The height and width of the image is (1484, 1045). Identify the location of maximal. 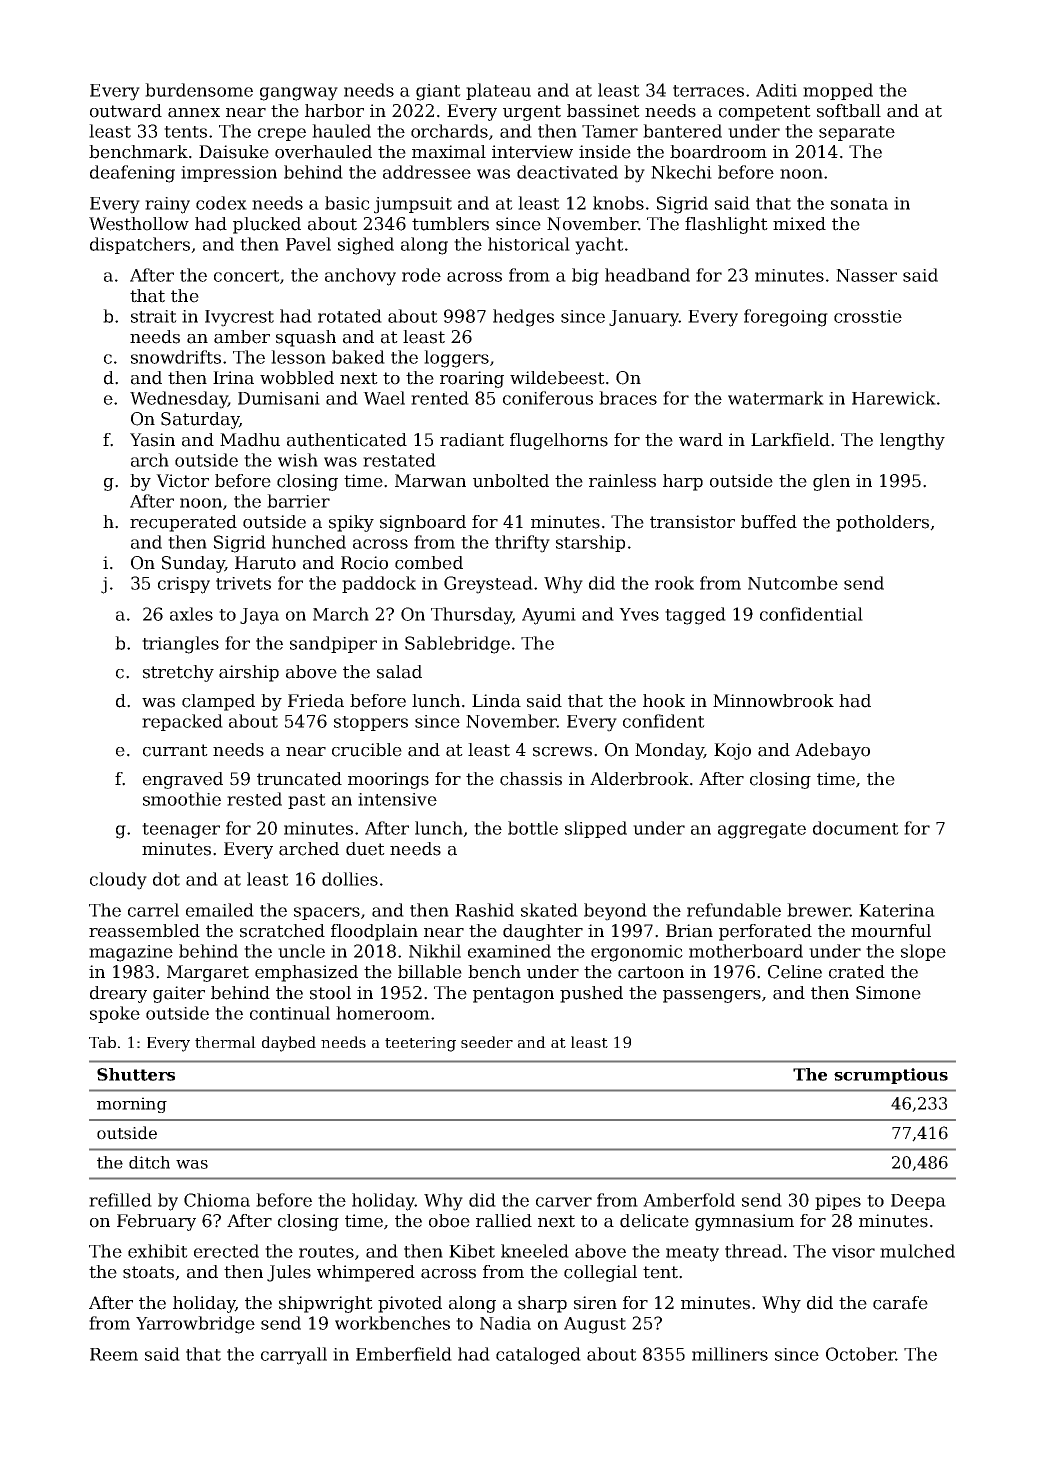
(449, 152).
